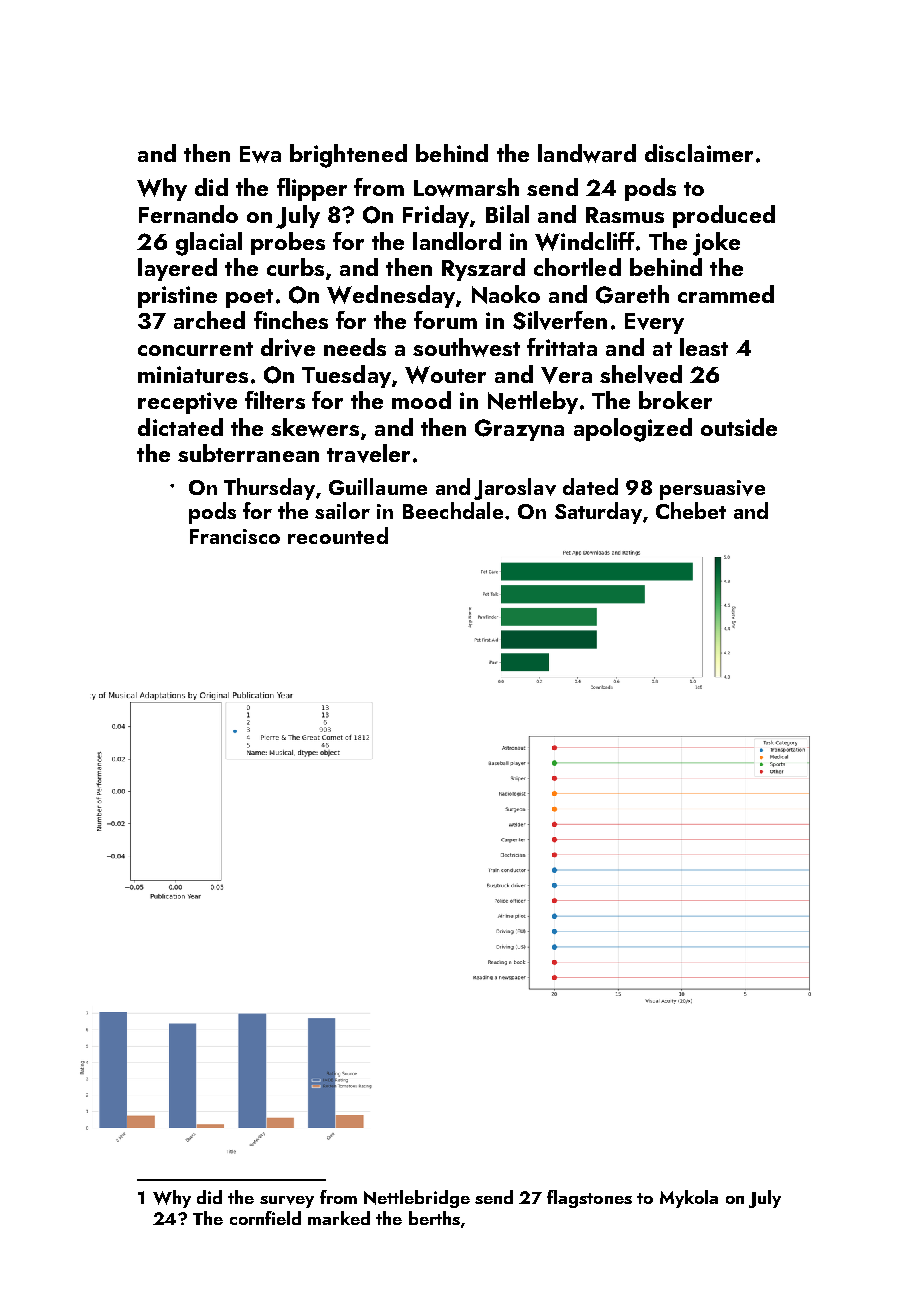  What do you see at coordinates (699, 153) in the document?
I see `disclaimer` at bounding box center [699, 153].
